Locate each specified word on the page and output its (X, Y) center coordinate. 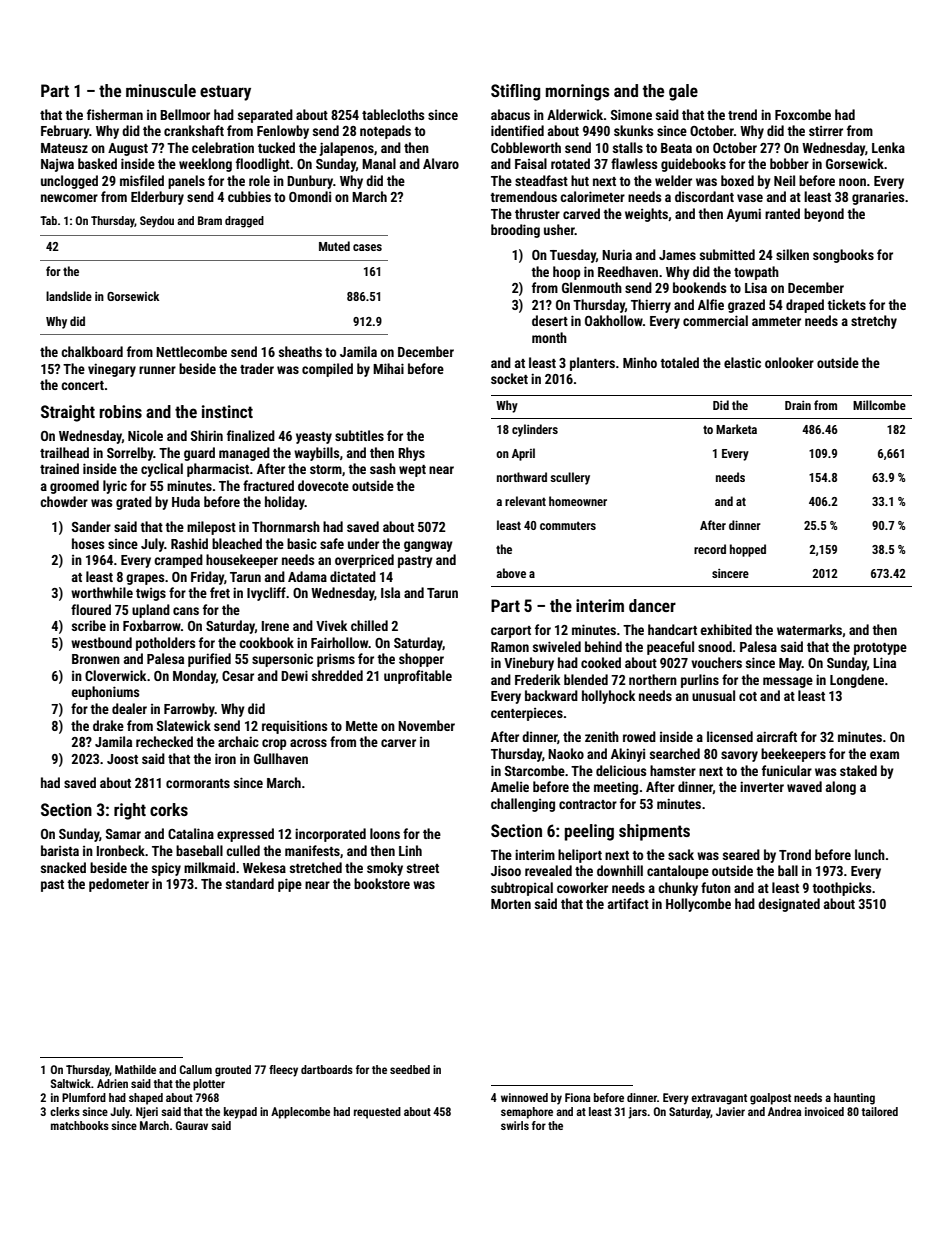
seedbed (410, 1069)
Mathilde (135, 1069)
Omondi (310, 196)
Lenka (888, 147)
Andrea (784, 1111)
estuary (225, 93)
